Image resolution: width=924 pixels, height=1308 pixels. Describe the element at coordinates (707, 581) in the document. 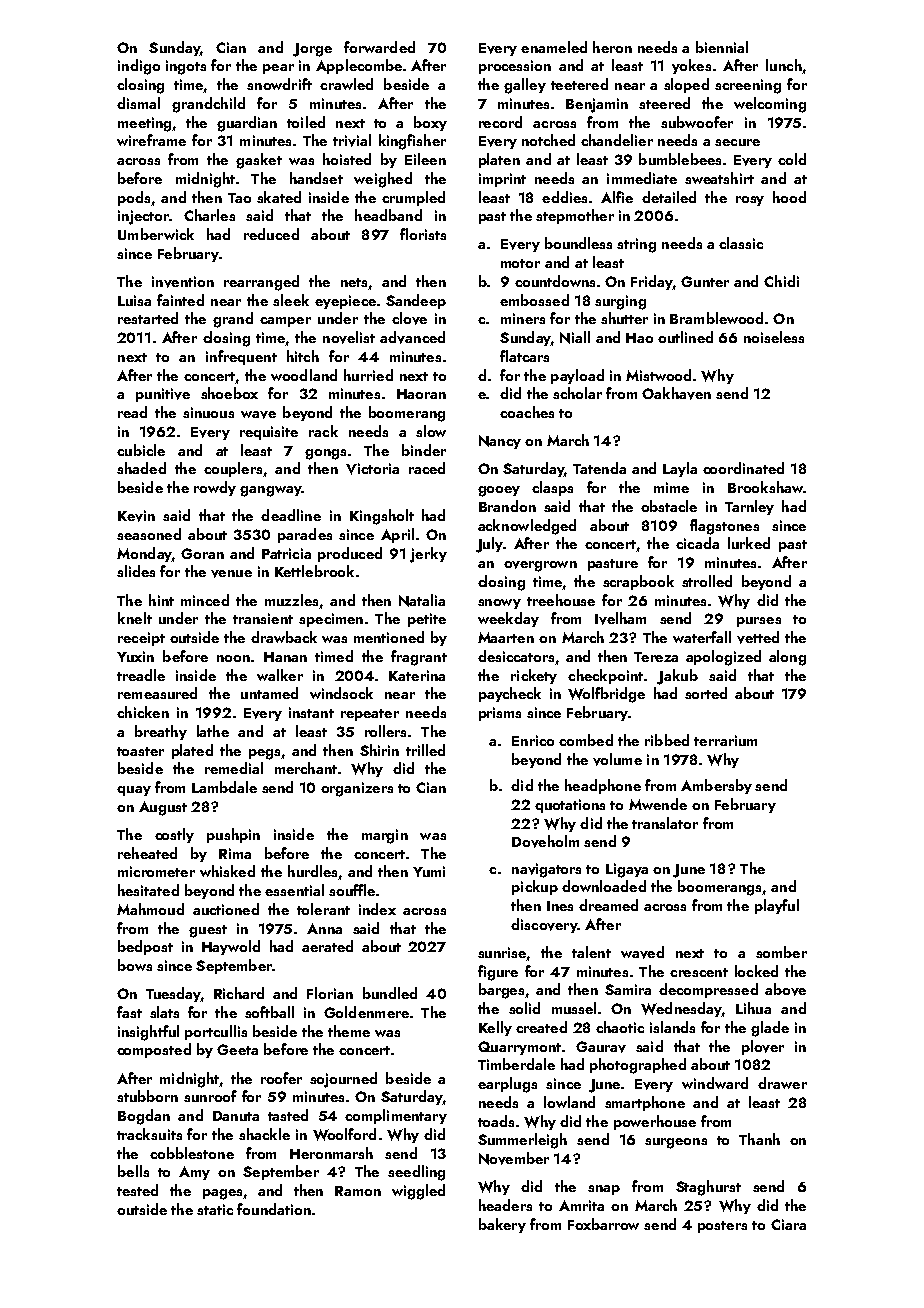

I see `strolled` at that location.
